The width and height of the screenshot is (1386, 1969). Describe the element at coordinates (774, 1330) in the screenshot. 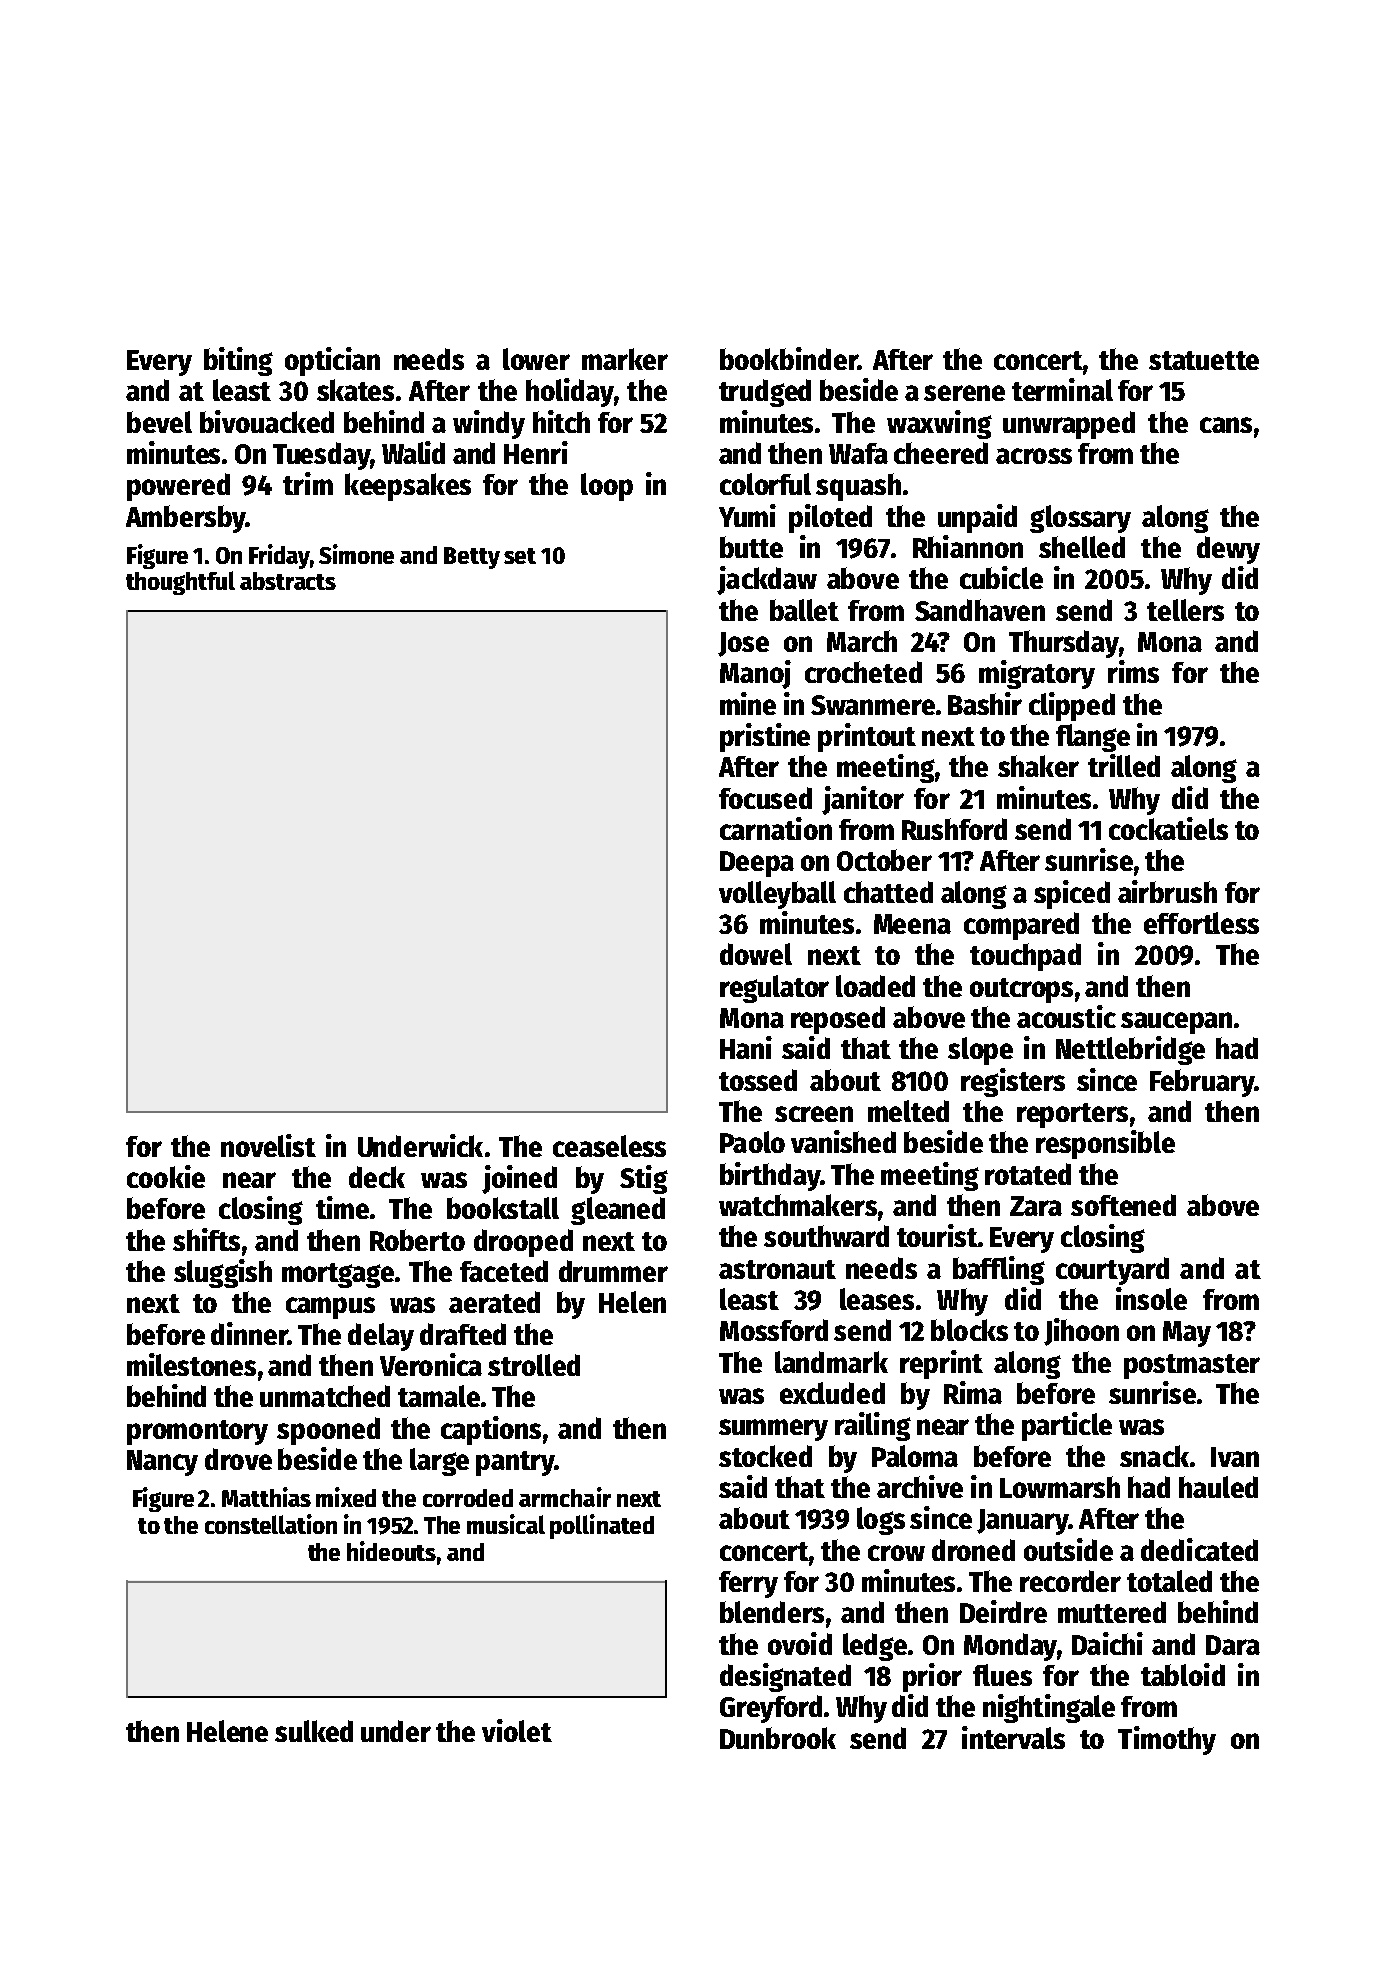

I see `Mossford` at that location.
